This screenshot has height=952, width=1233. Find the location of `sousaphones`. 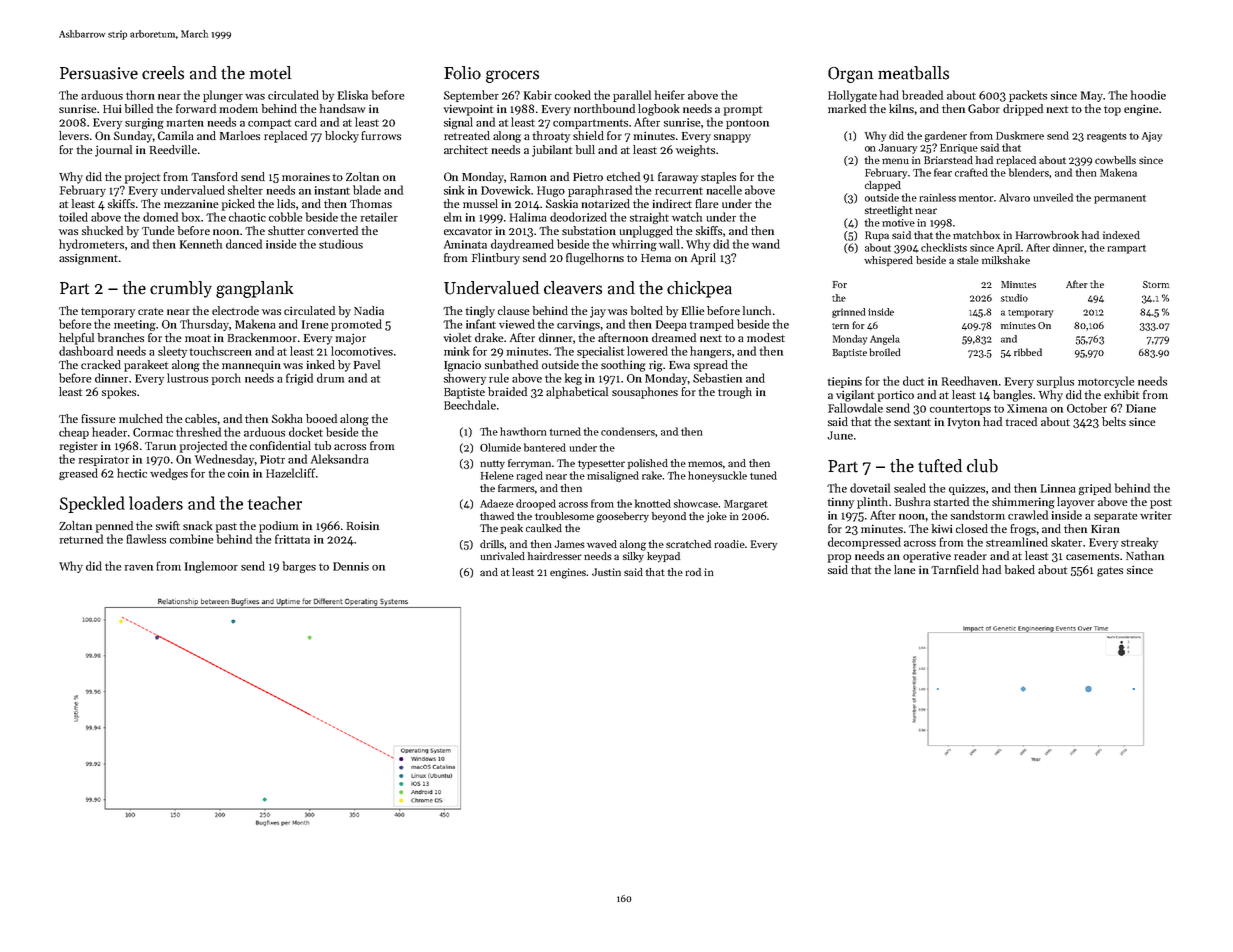

sousaphones is located at coordinates (645, 393).
